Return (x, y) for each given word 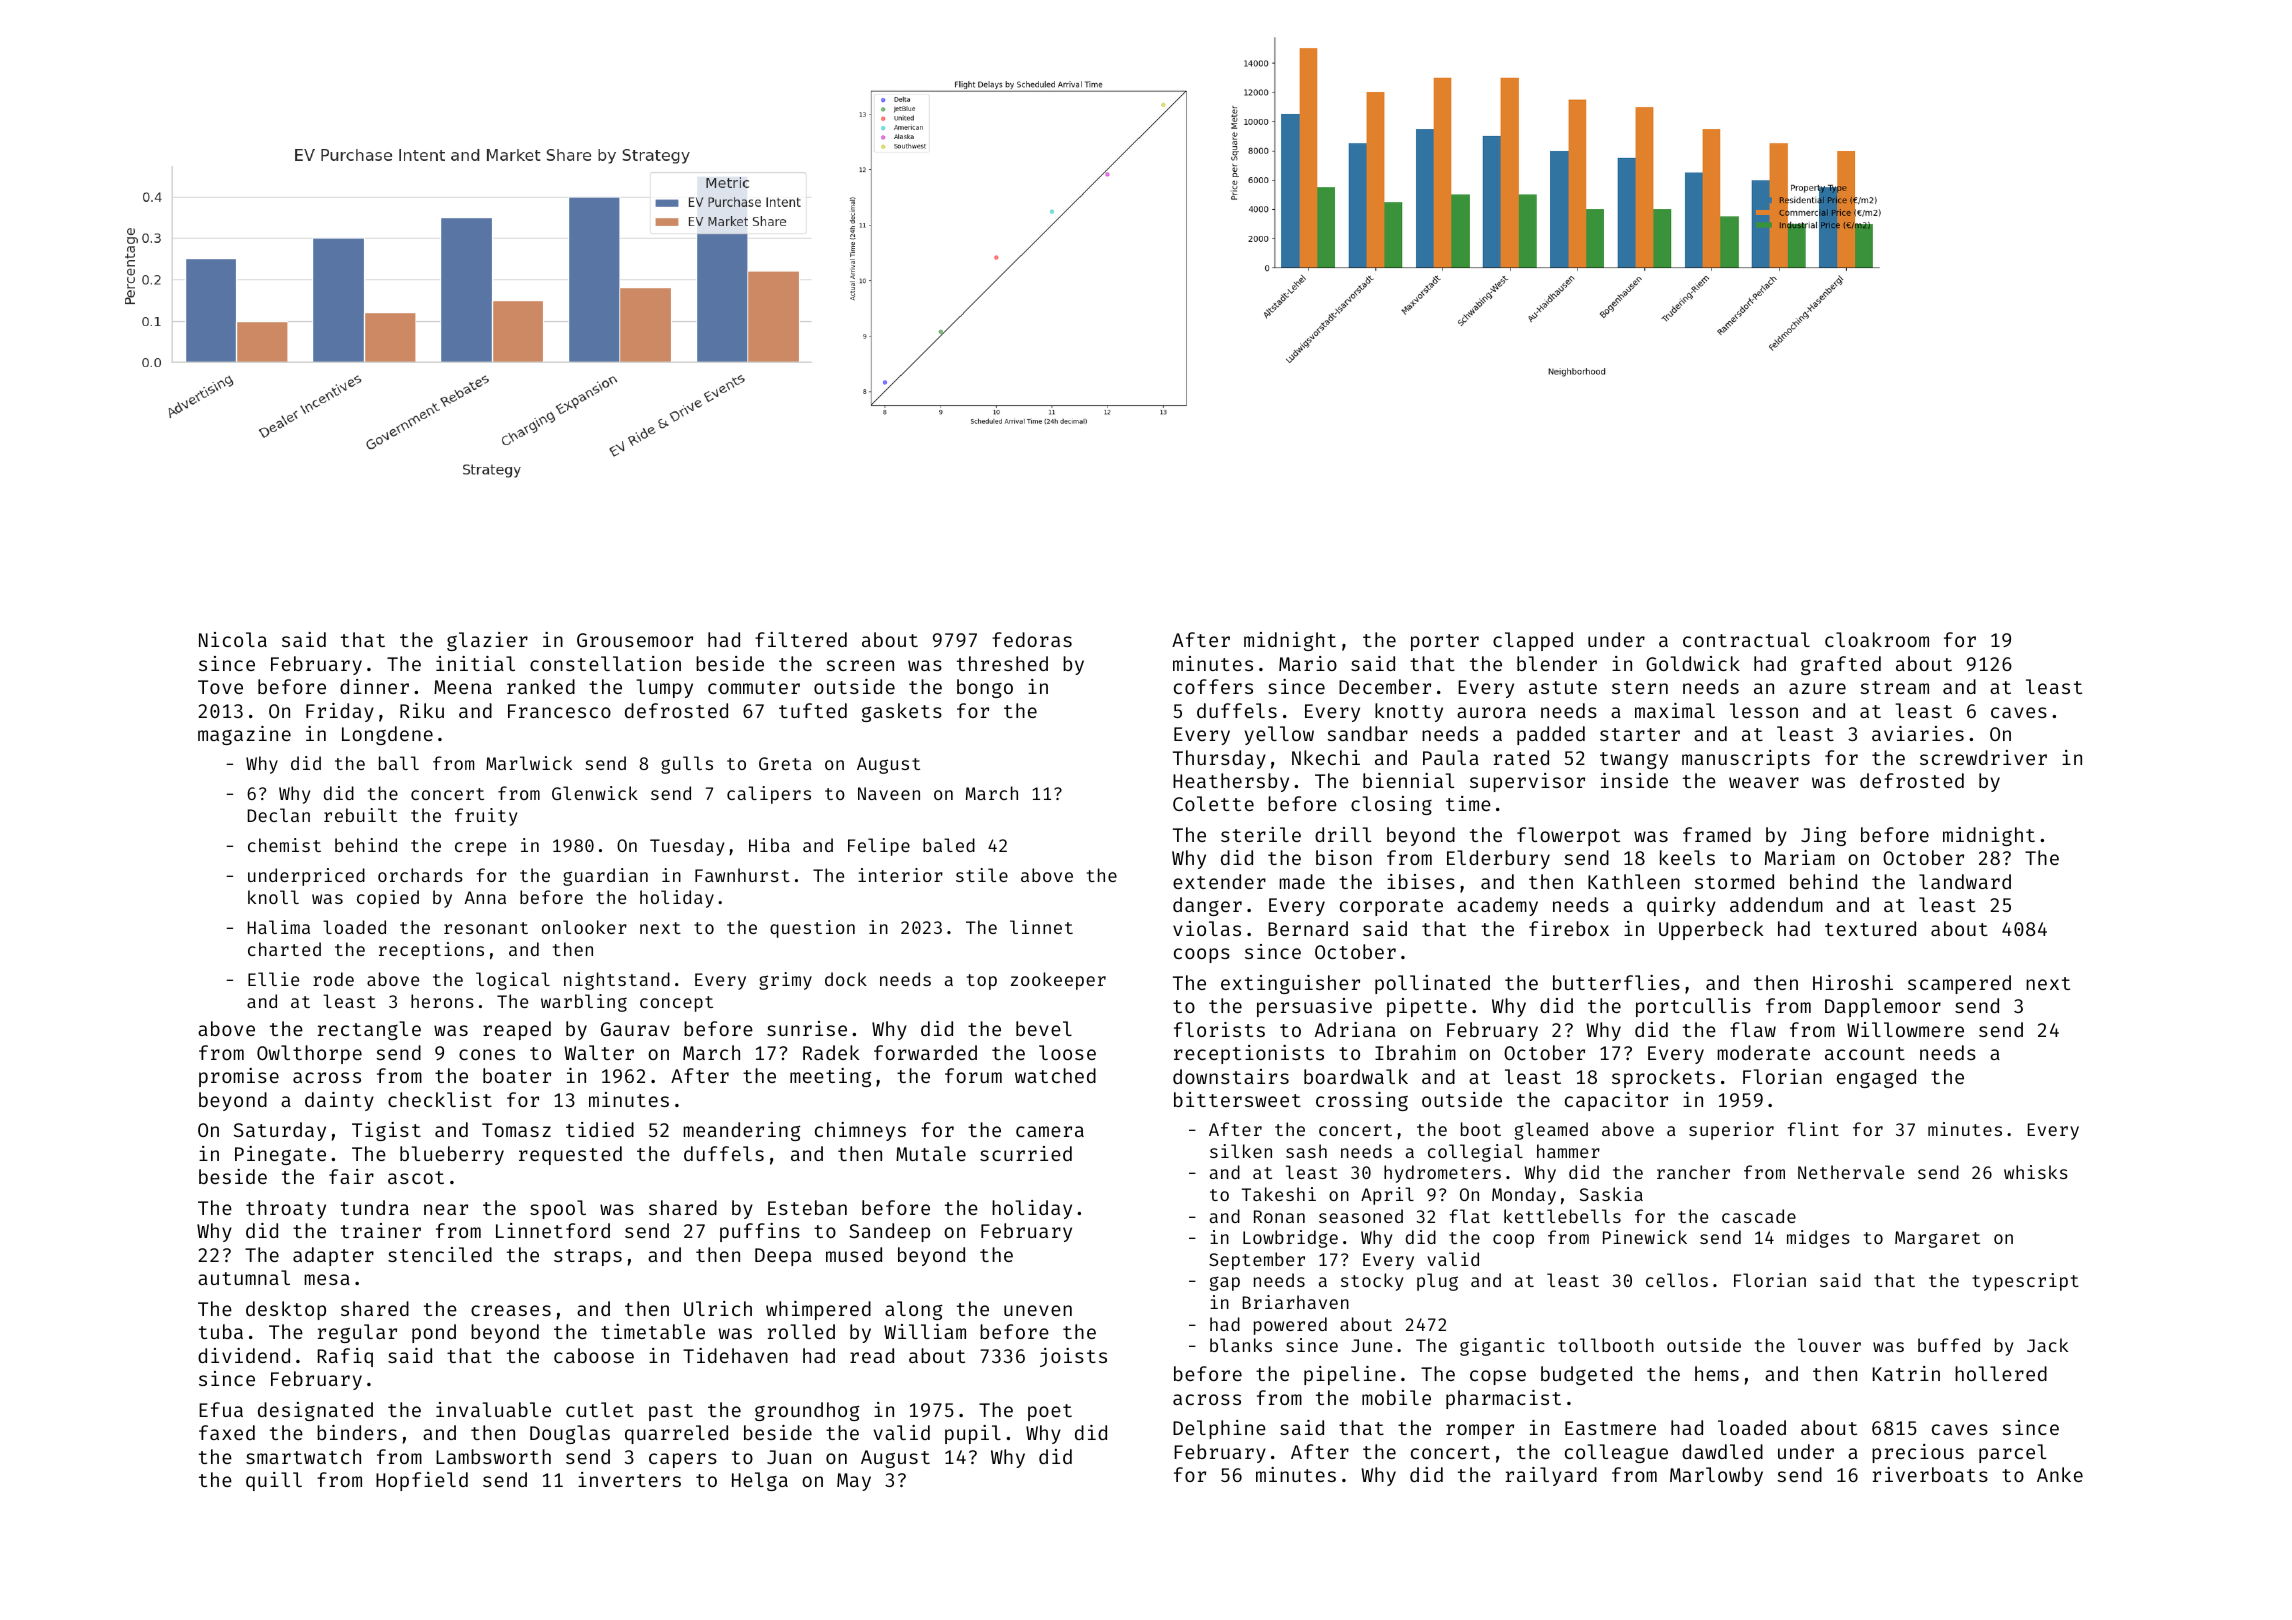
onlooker (584, 927)
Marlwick (529, 763)
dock (846, 979)
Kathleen (1634, 881)
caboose (594, 1355)
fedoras (1032, 639)
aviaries (1918, 733)
